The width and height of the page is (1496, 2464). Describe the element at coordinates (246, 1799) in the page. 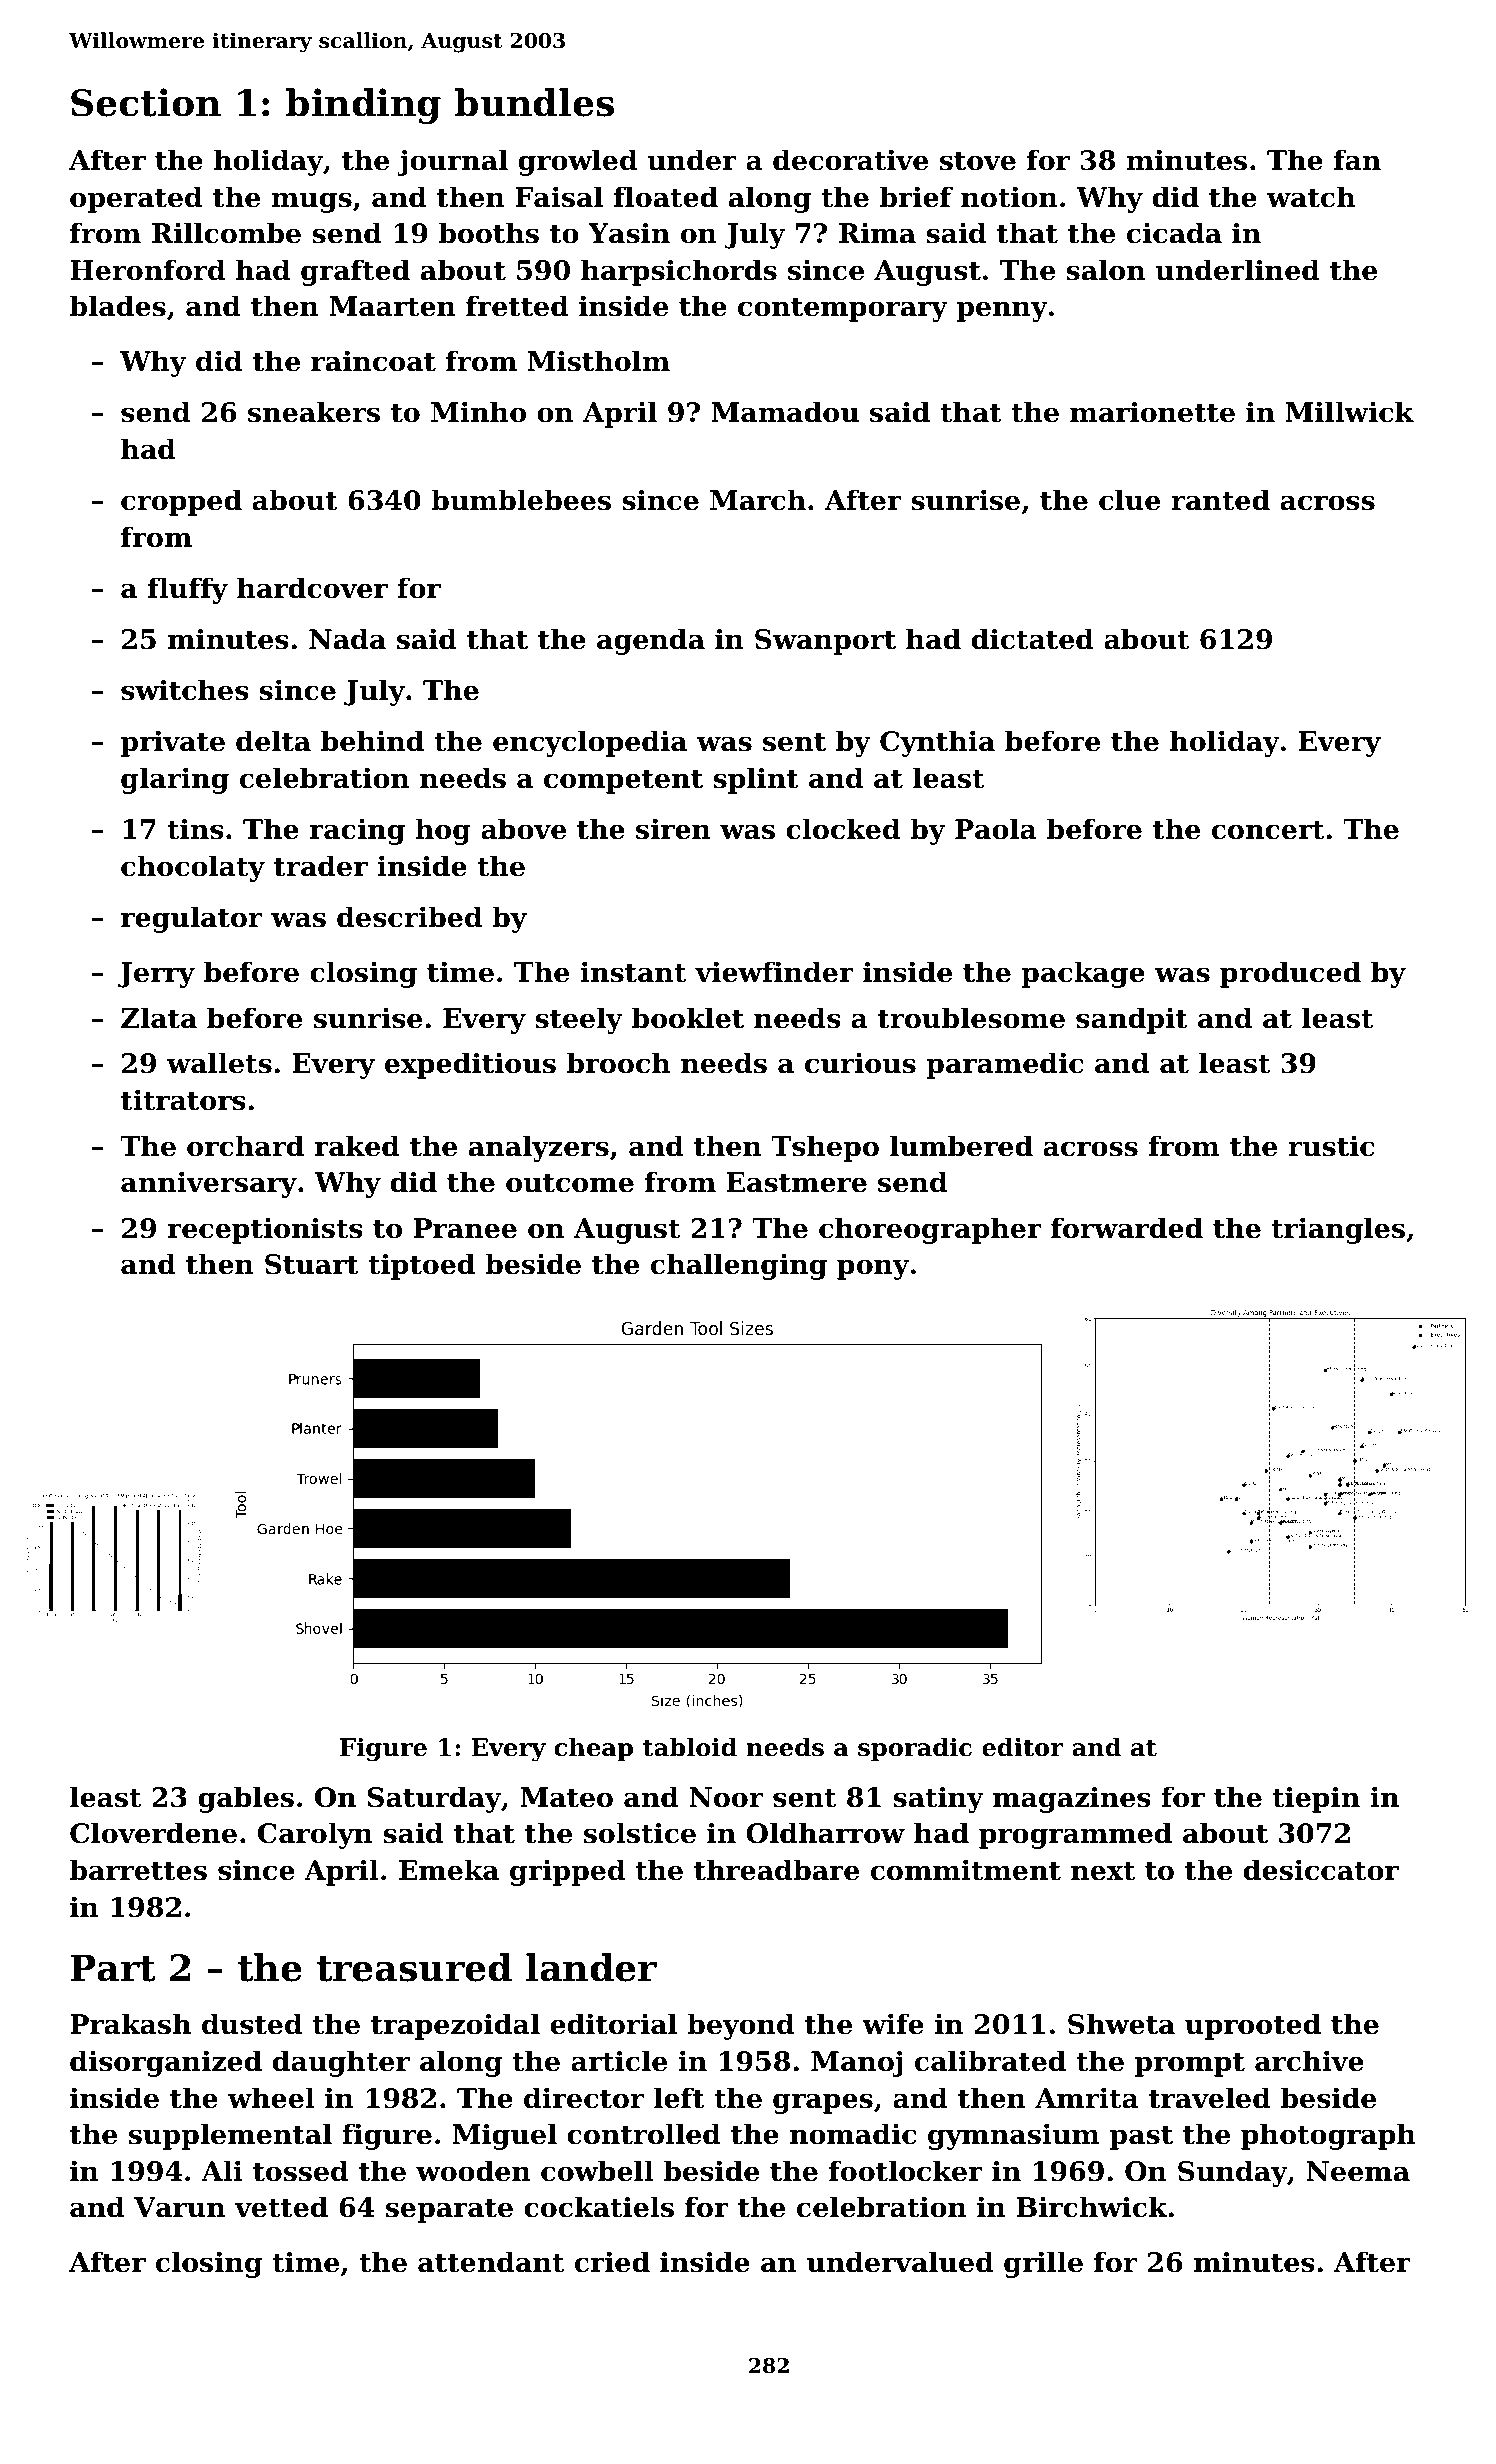

I see `gables` at that location.
